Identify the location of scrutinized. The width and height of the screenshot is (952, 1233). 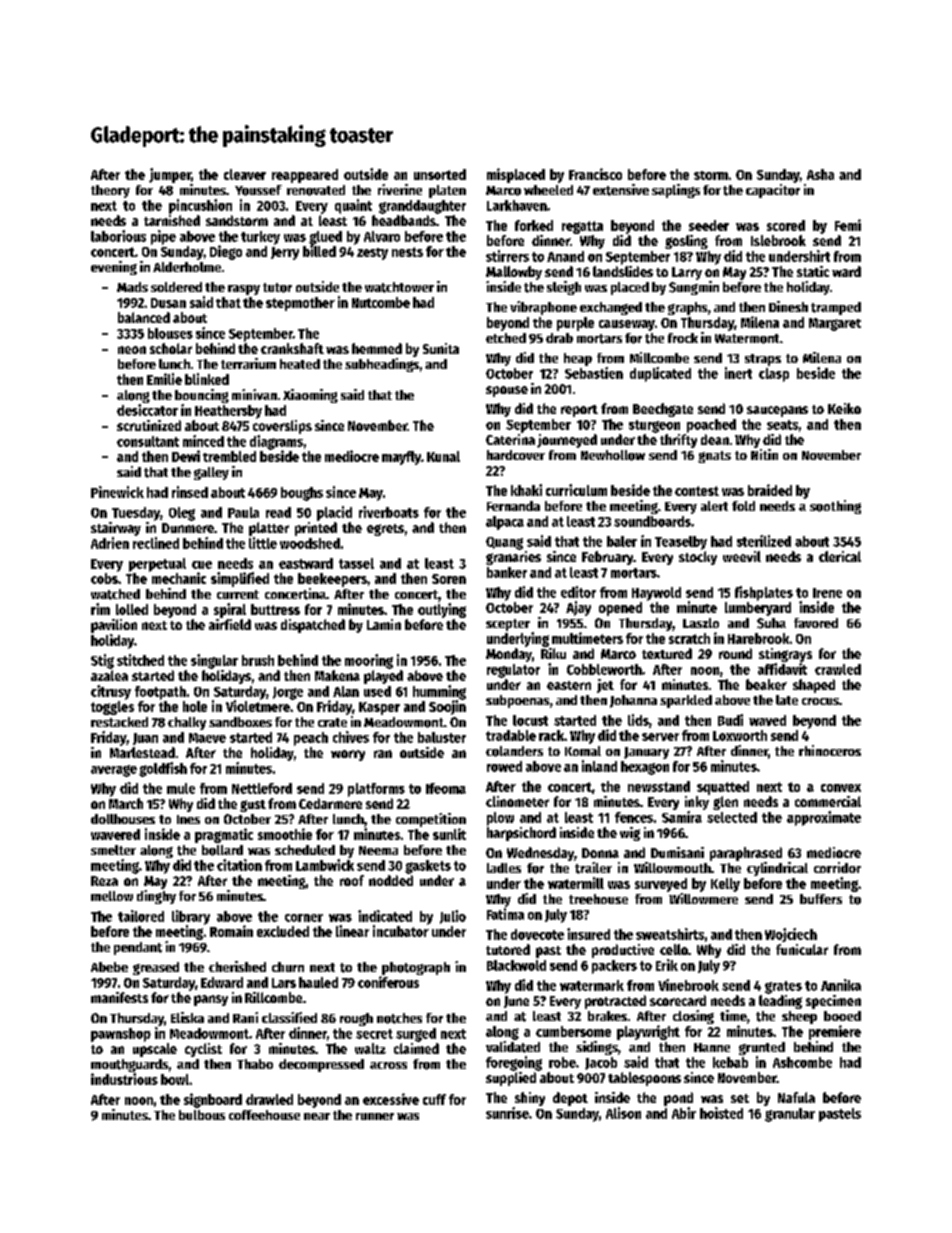
(149, 425).
